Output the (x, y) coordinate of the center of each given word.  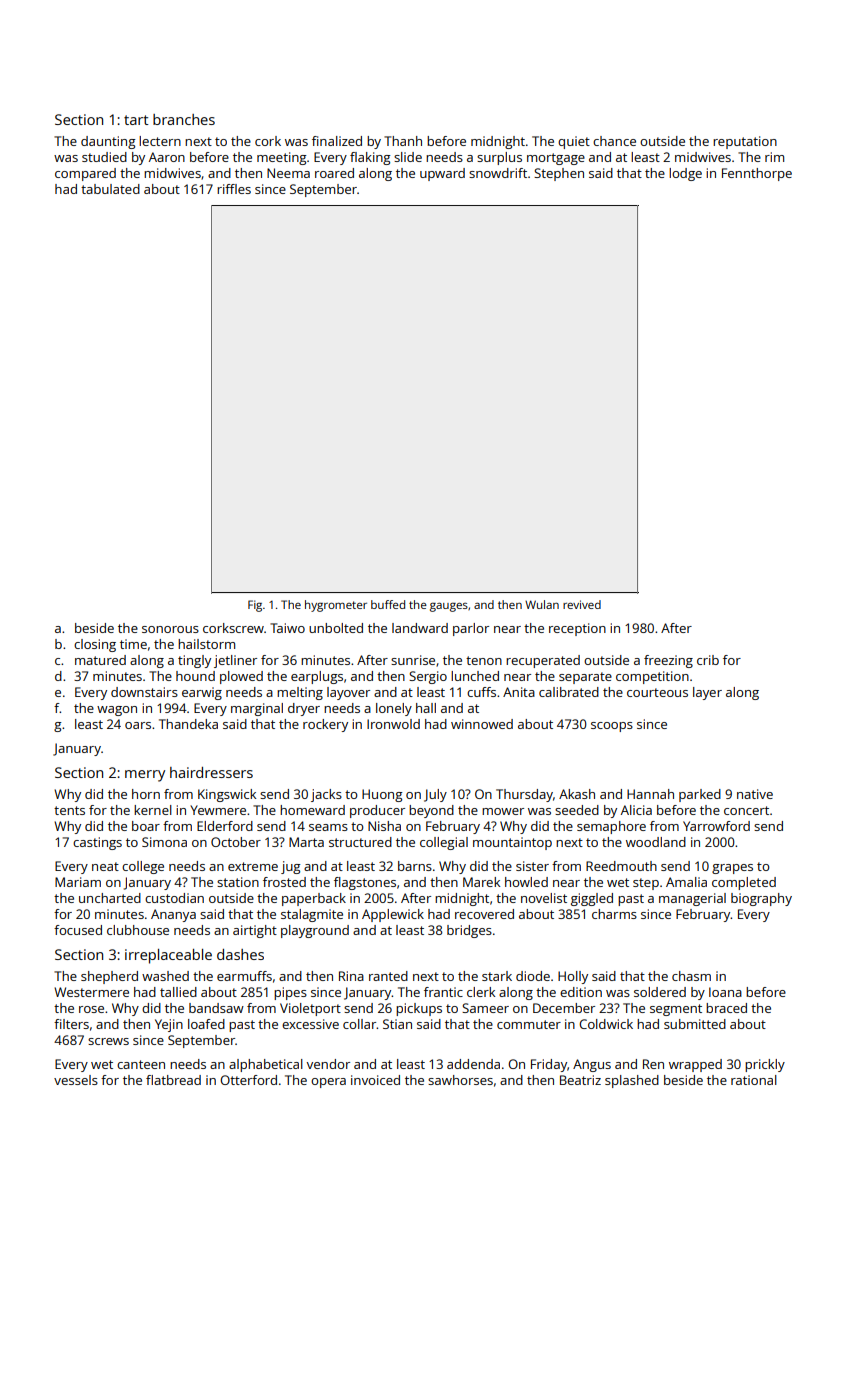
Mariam (78, 882)
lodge (685, 174)
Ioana (725, 992)
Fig (255, 606)
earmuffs (244, 976)
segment (676, 1010)
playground (315, 931)
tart (136, 120)
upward (442, 174)
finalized (337, 141)
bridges (469, 931)
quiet (574, 142)
